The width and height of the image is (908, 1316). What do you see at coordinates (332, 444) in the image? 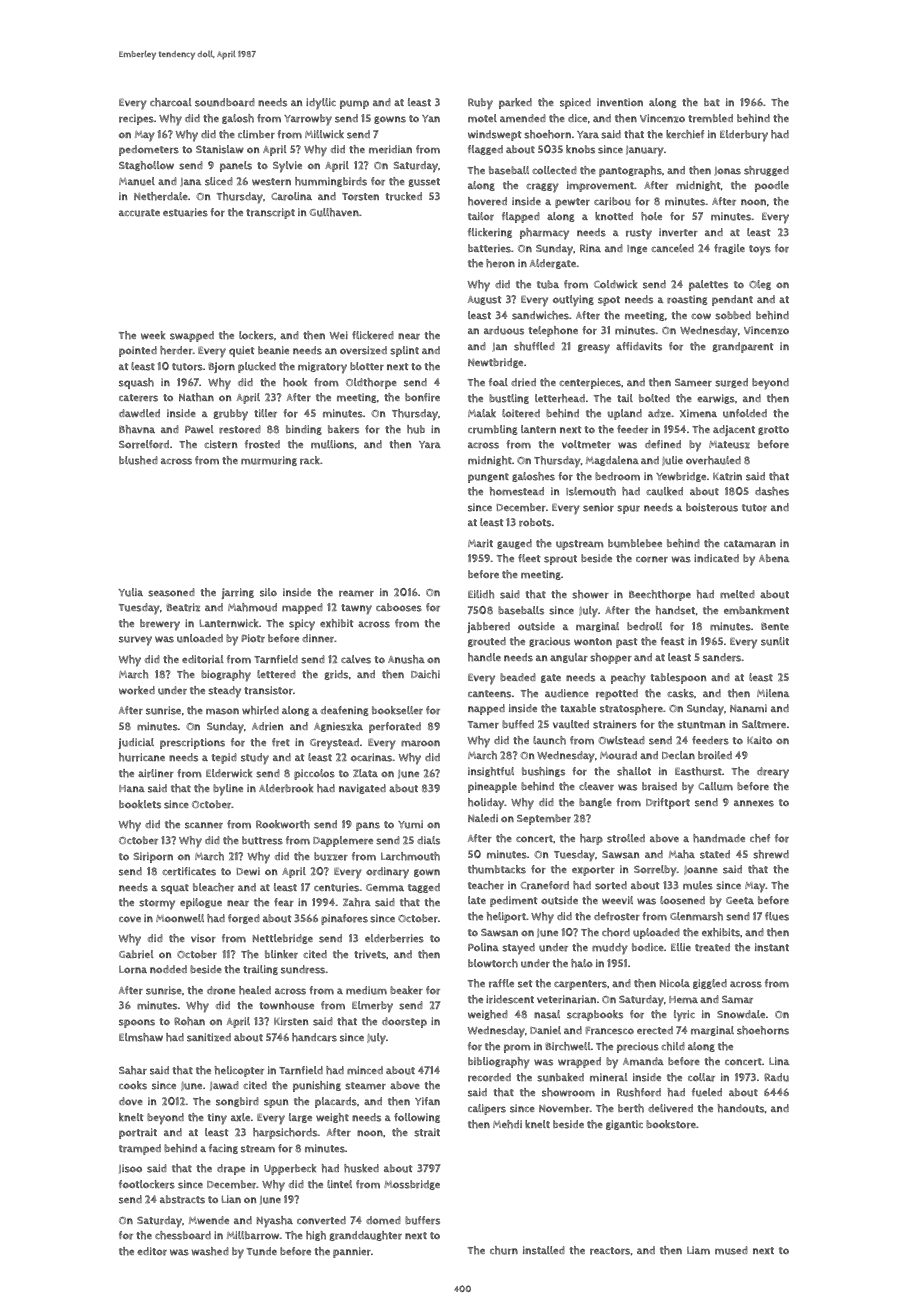
I see `mullions` at bounding box center [332, 444].
